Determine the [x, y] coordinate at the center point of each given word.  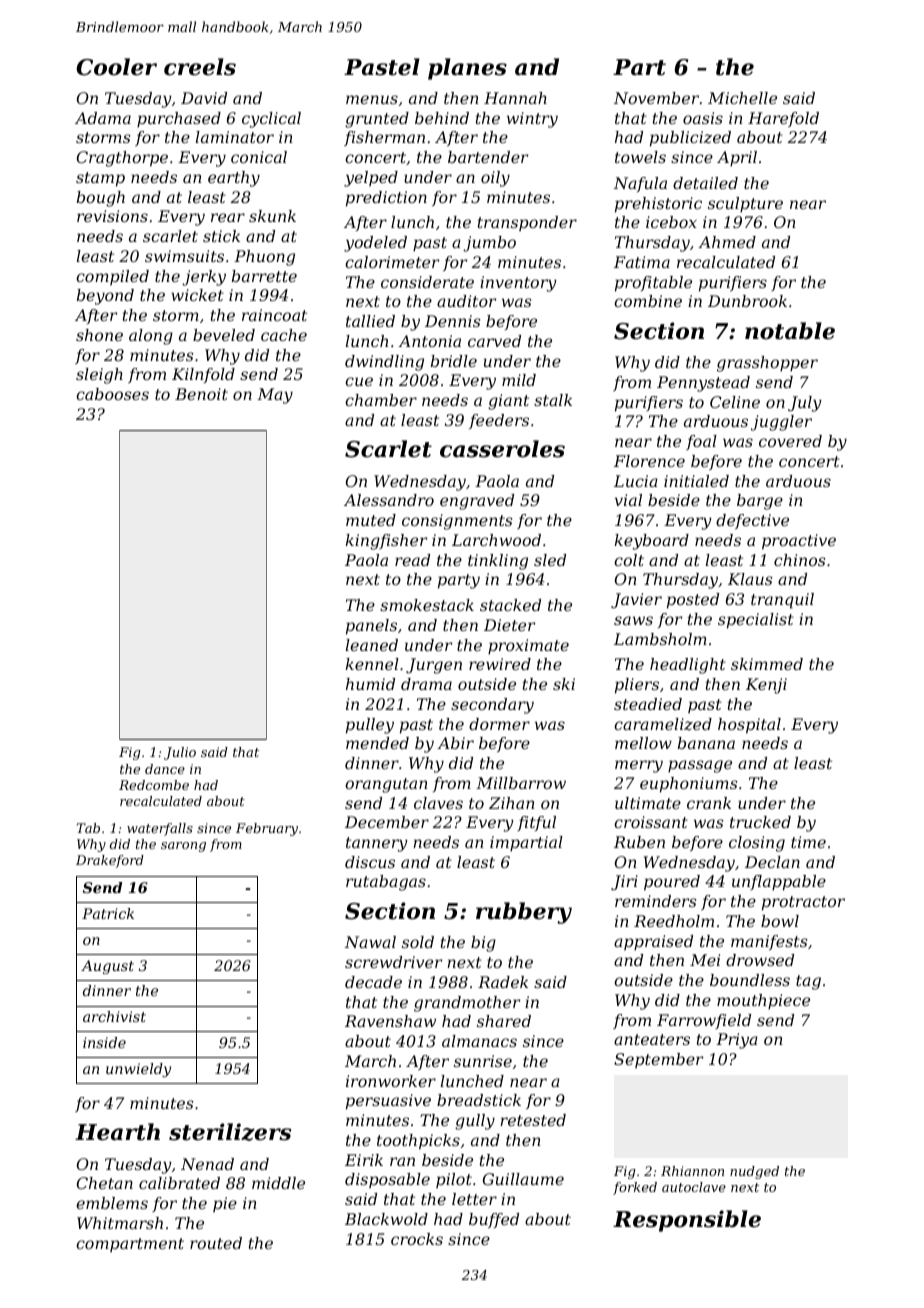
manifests [769, 942]
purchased [179, 120]
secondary [492, 706]
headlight [688, 666]
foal [701, 442]
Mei [705, 960]
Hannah [515, 98]
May [275, 396]
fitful [536, 823]
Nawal [370, 942]
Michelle [742, 98]
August [107, 967]
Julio [180, 753]
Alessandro [389, 500]
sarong [183, 847]
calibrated [179, 1183]
